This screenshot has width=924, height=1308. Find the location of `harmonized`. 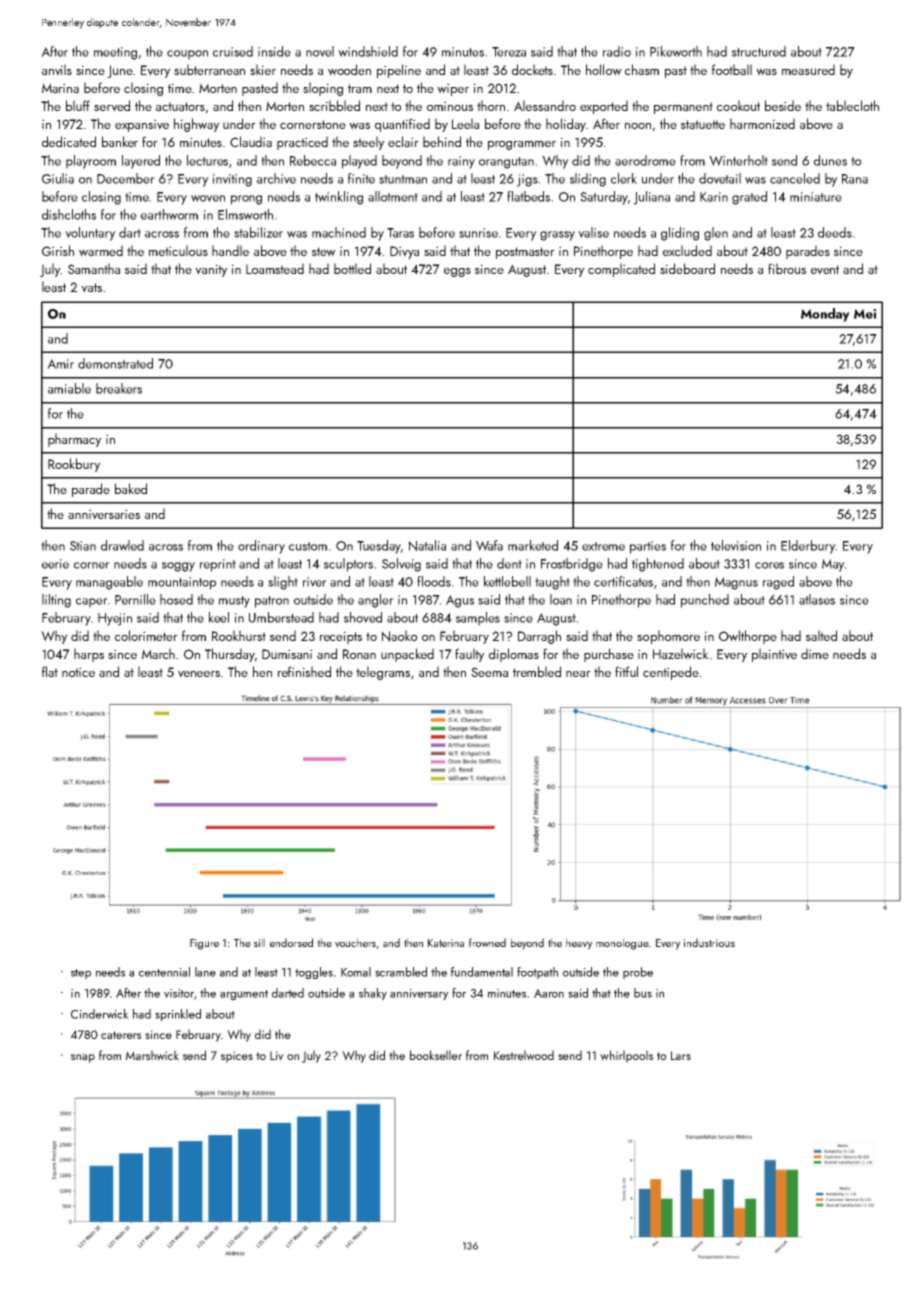

harmonized is located at coordinates (762, 123).
